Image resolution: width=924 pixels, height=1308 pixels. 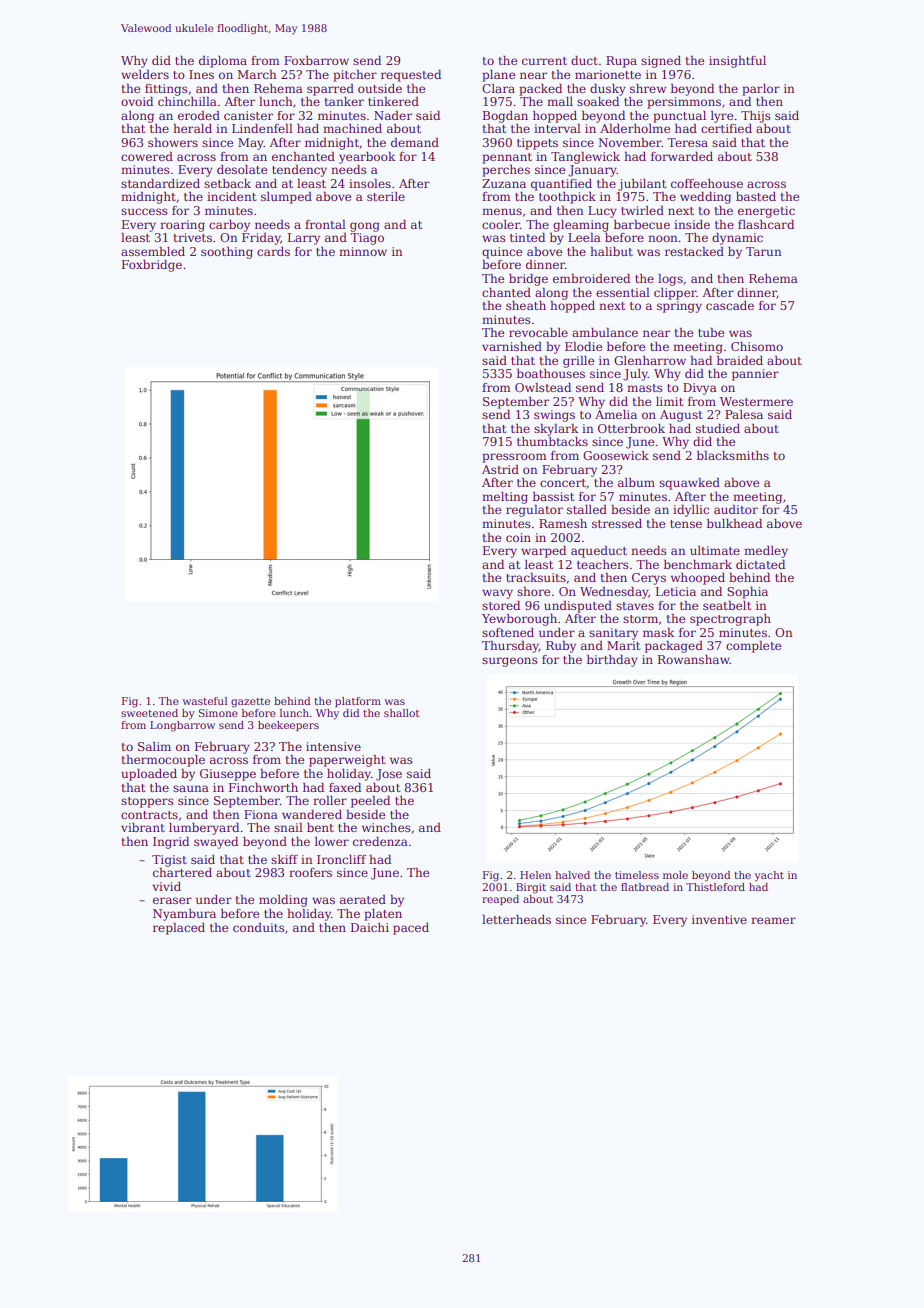 I want to click on Giuseppe, so click(x=228, y=775).
